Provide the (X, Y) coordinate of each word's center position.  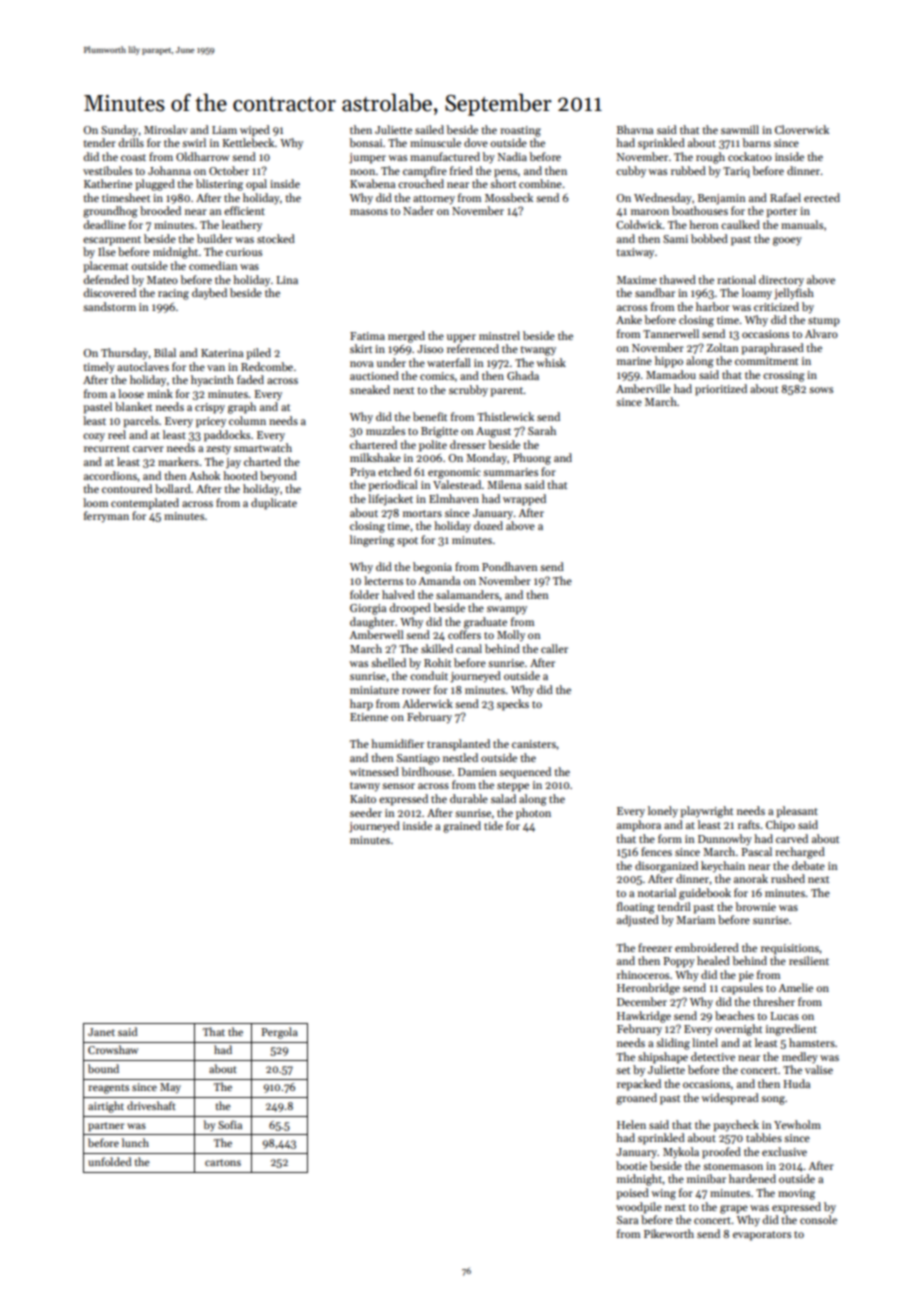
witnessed (374, 771)
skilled (437, 648)
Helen (631, 1124)
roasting (520, 131)
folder (364, 594)
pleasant (797, 812)
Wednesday (663, 199)
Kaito (363, 799)
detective (713, 1056)
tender (99, 142)
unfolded (109, 1161)
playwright (706, 812)
